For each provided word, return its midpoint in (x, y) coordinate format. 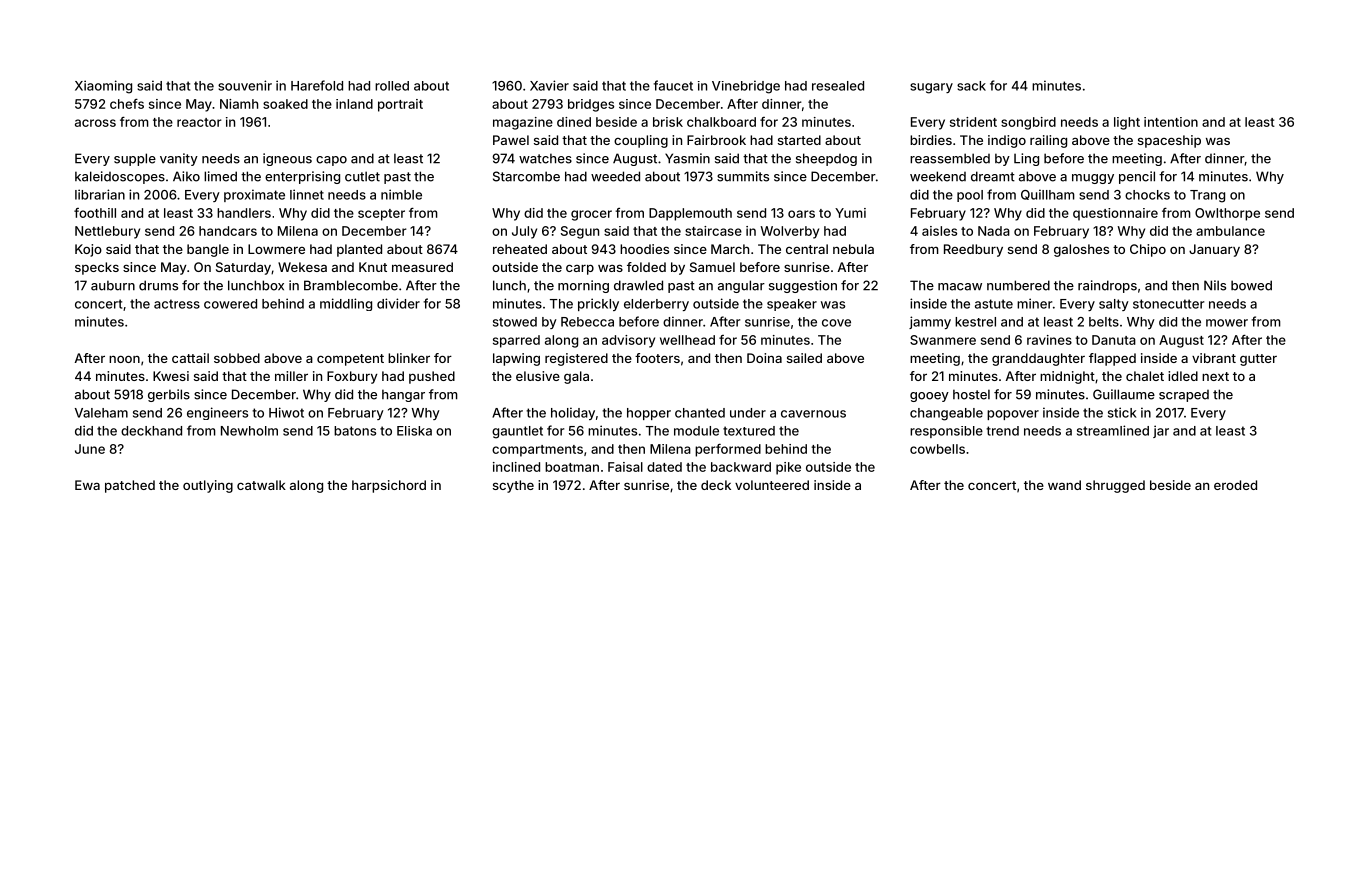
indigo (1007, 141)
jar (1161, 431)
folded (646, 267)
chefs (127, 104)
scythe (513, 486)
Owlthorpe (1227, 214)
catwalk (261, 485)
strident (973, 122)
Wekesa (302, 267)
